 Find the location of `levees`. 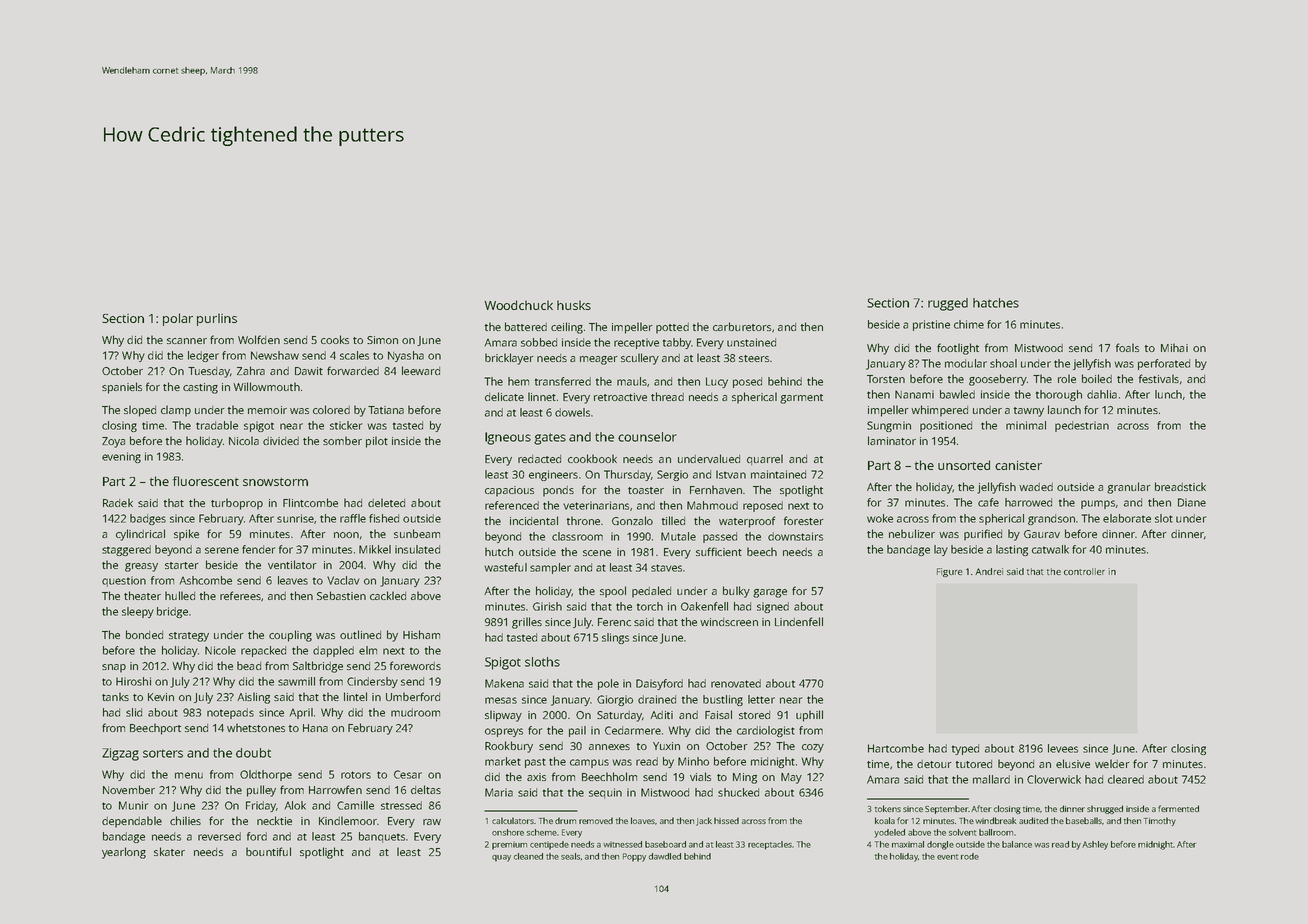

levees is located at coordinates (1063, 748).
